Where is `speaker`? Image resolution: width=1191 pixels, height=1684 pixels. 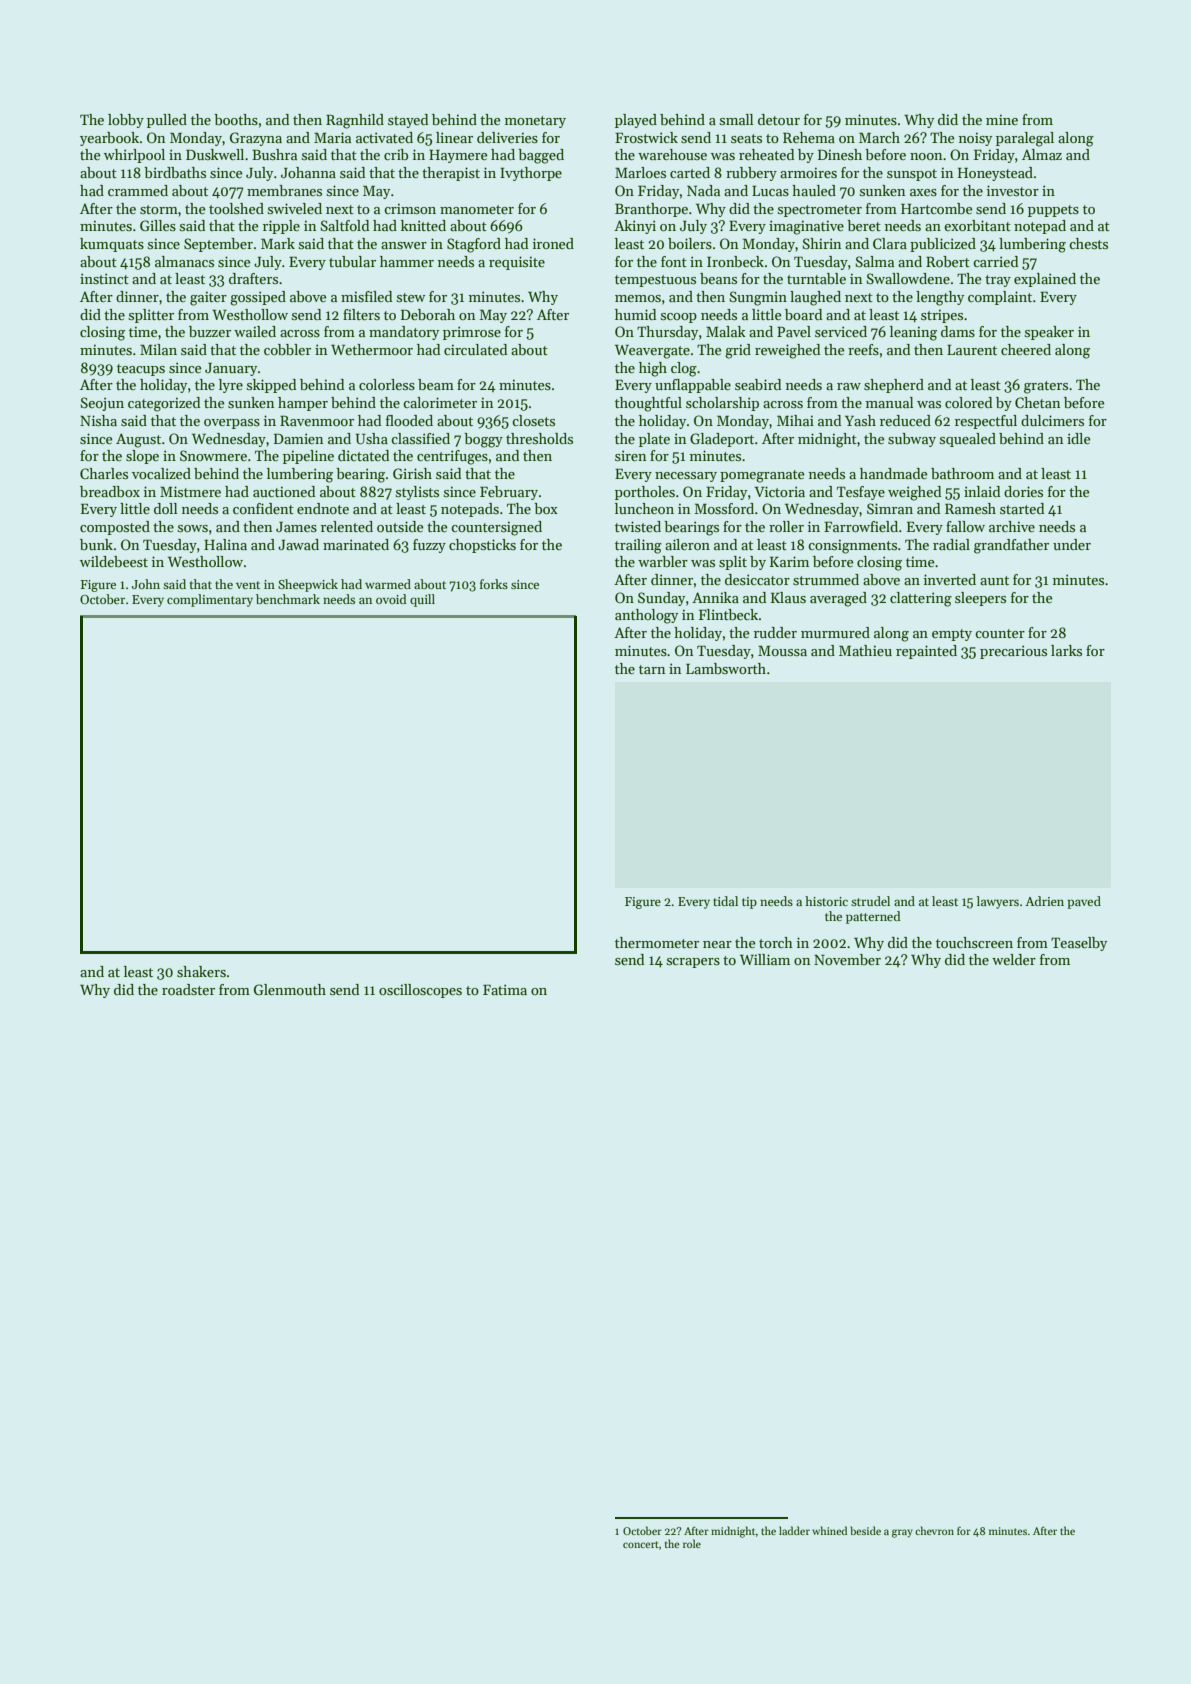
speaker is located at coordinates (1049, 333).
